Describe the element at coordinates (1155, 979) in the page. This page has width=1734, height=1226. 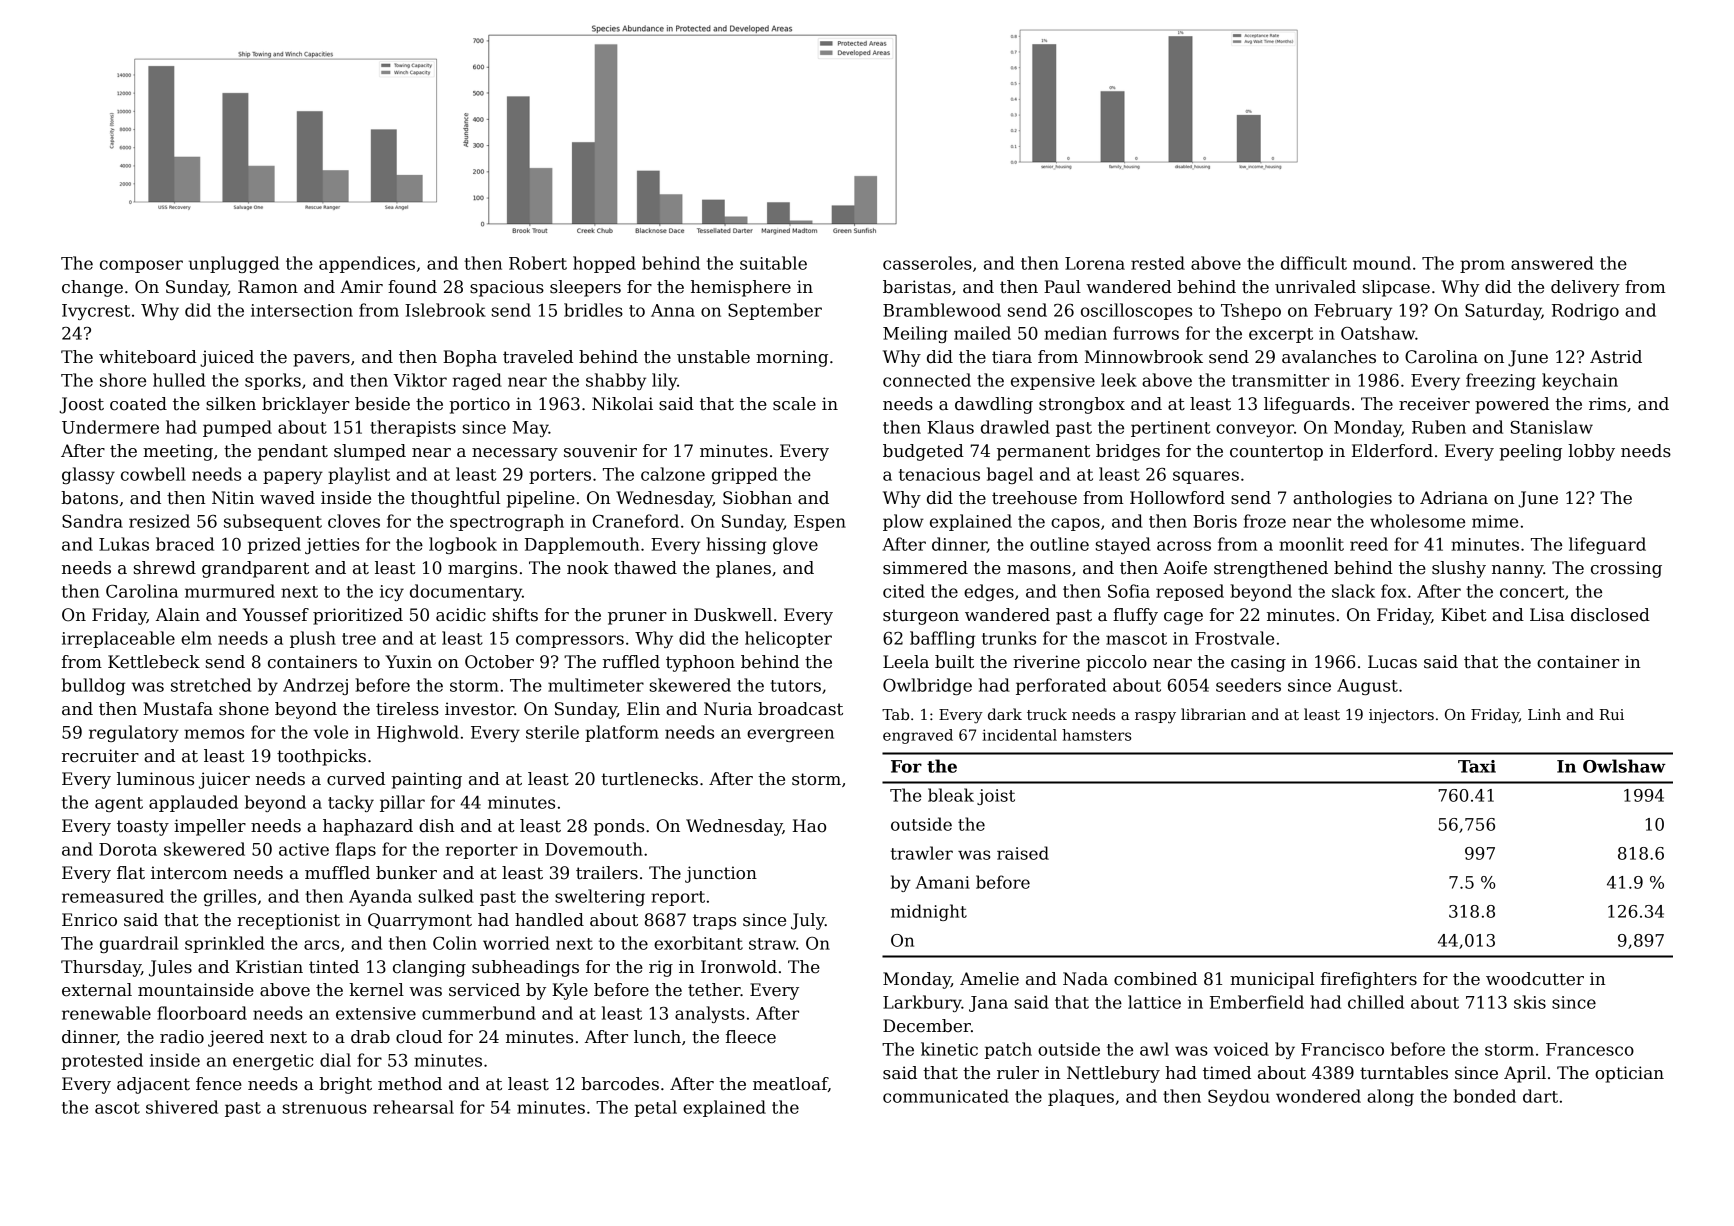
I see `combined` at that location.
